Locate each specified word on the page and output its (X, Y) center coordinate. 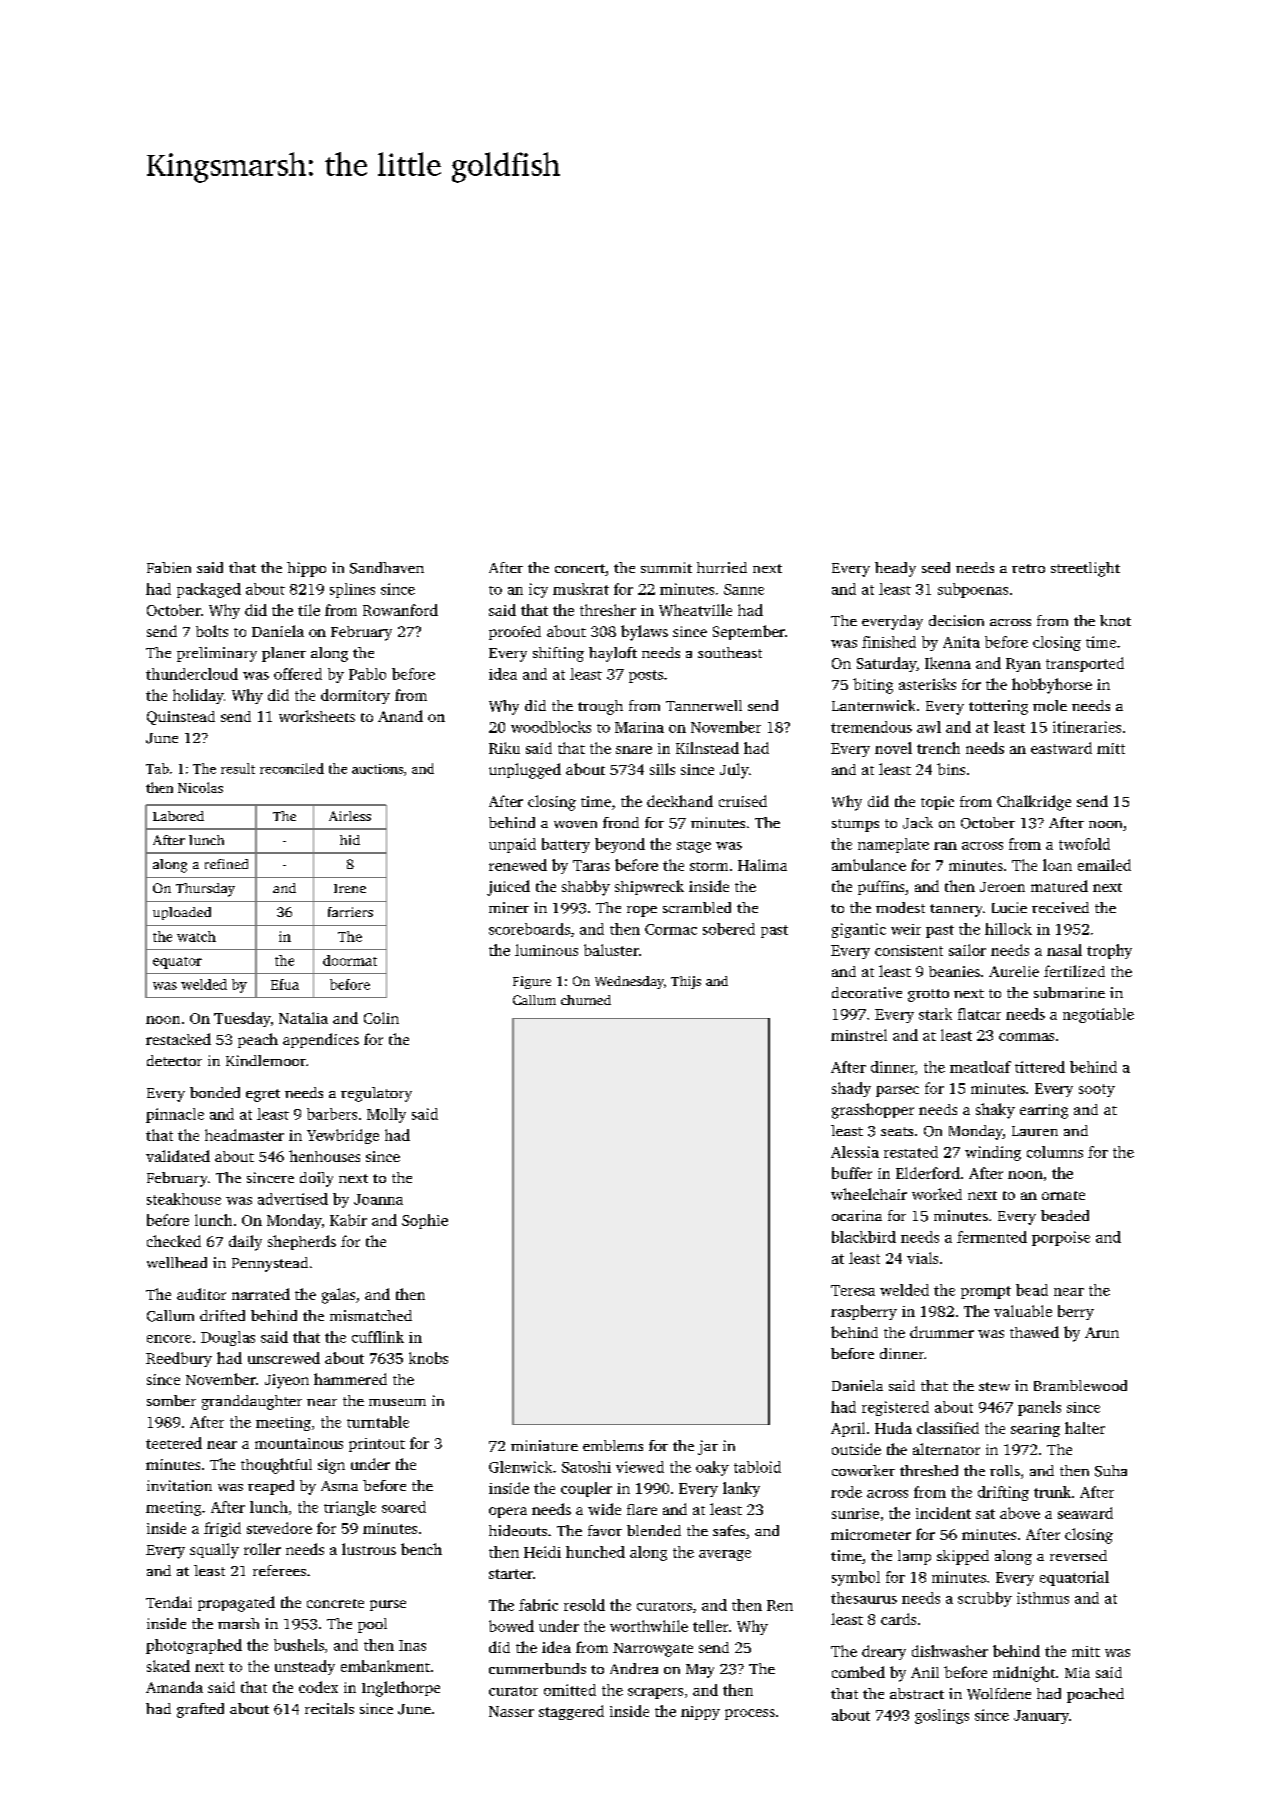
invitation (179, 1485)
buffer (852, 1173)
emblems (613, 1445)
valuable (1023, 1311)
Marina (639, 727)
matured (1059, 886)
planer (284, 654)
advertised (293, 1199)
